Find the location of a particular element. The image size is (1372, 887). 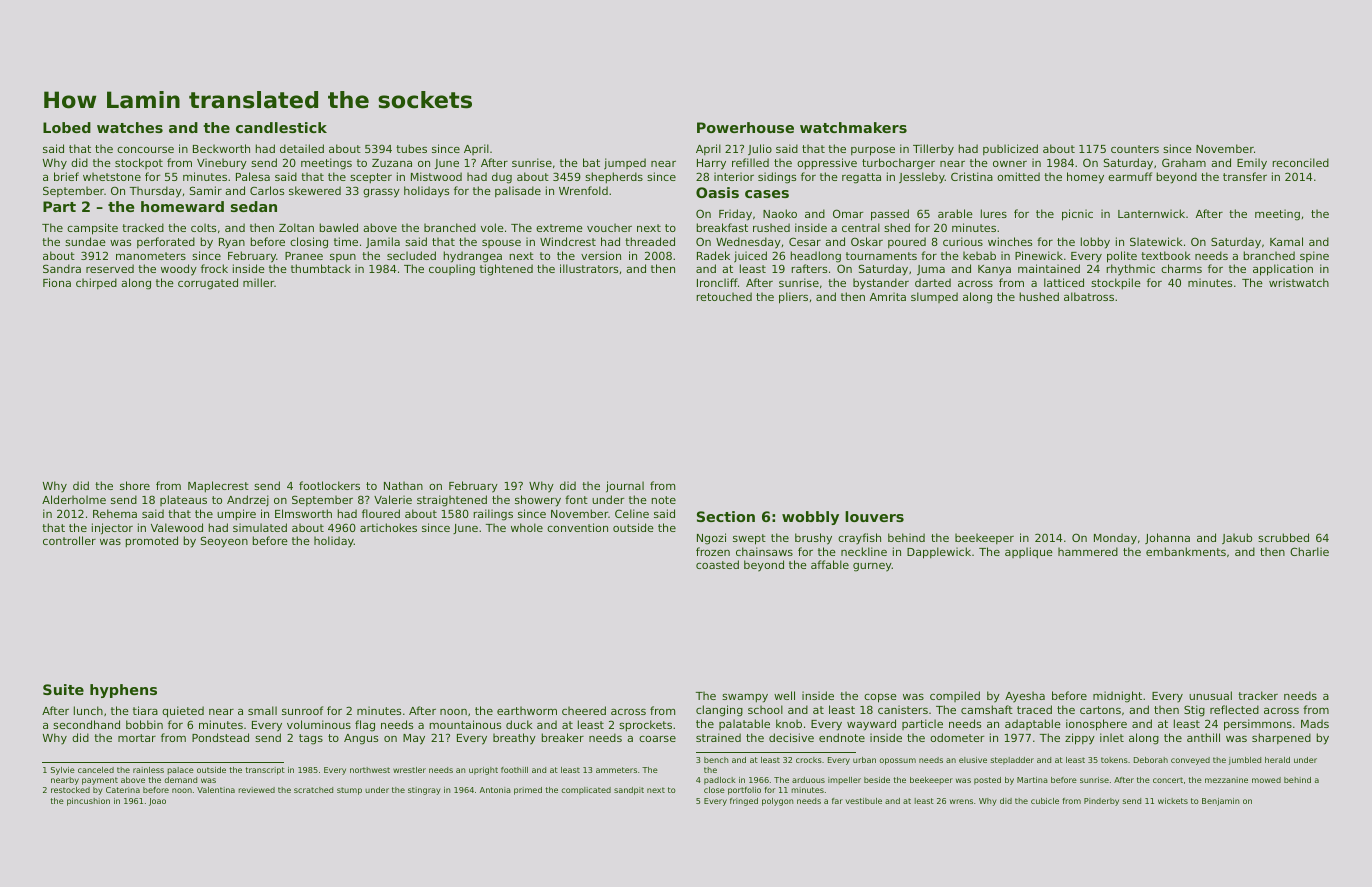

Zoltan is located at coordinates (296, 227).
